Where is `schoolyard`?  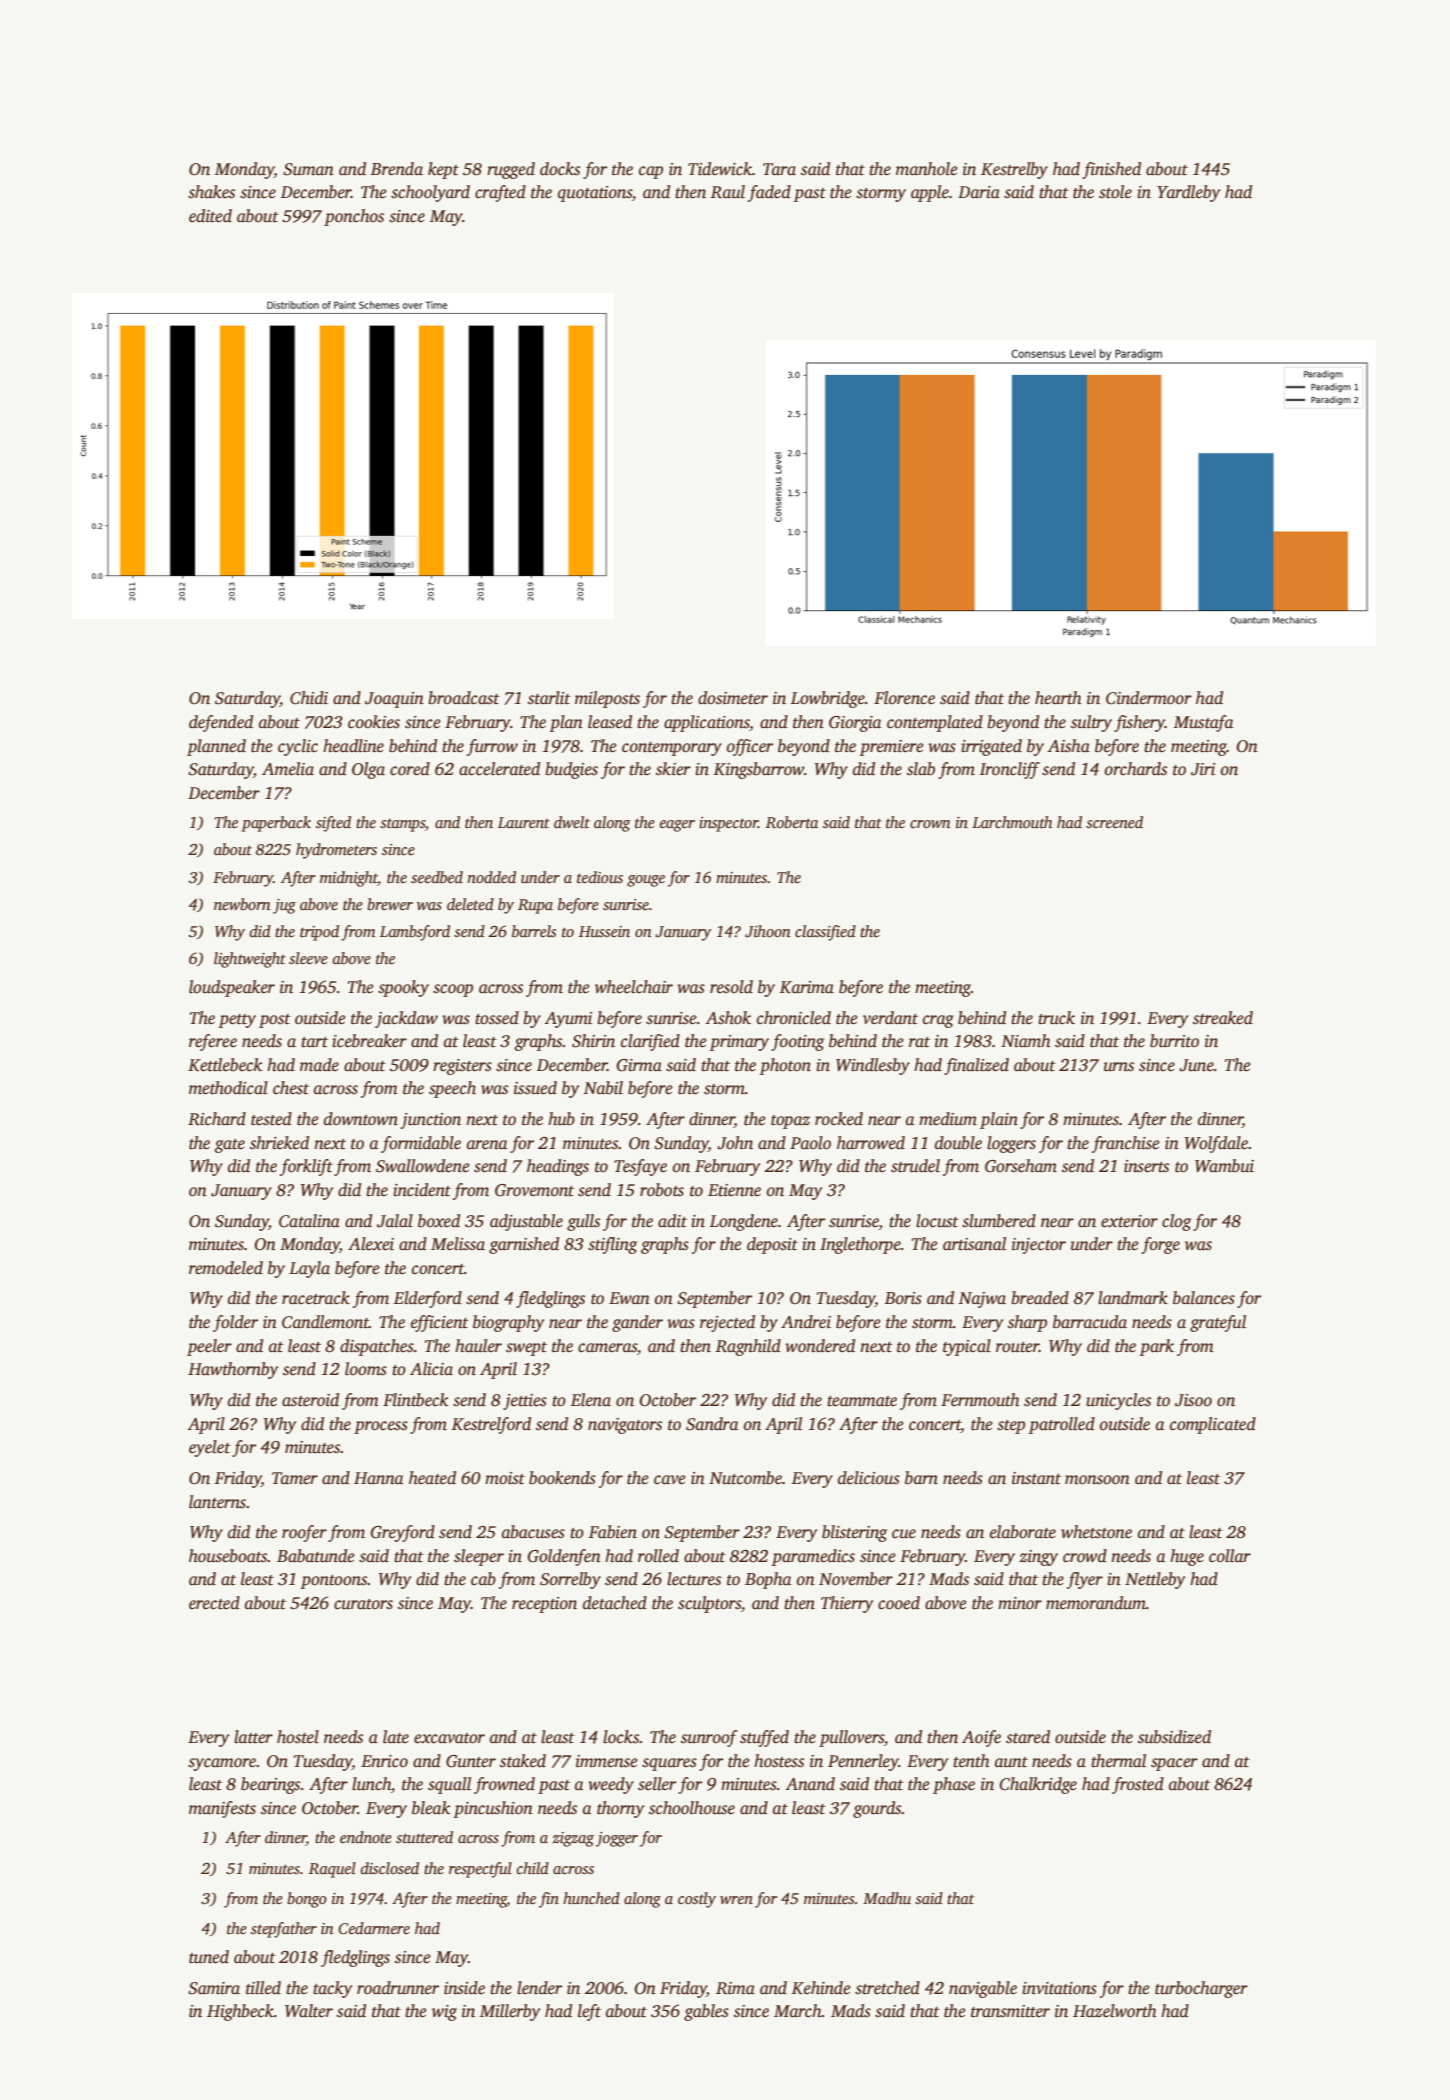
schoolyard is located at coordinates (430, 193).
